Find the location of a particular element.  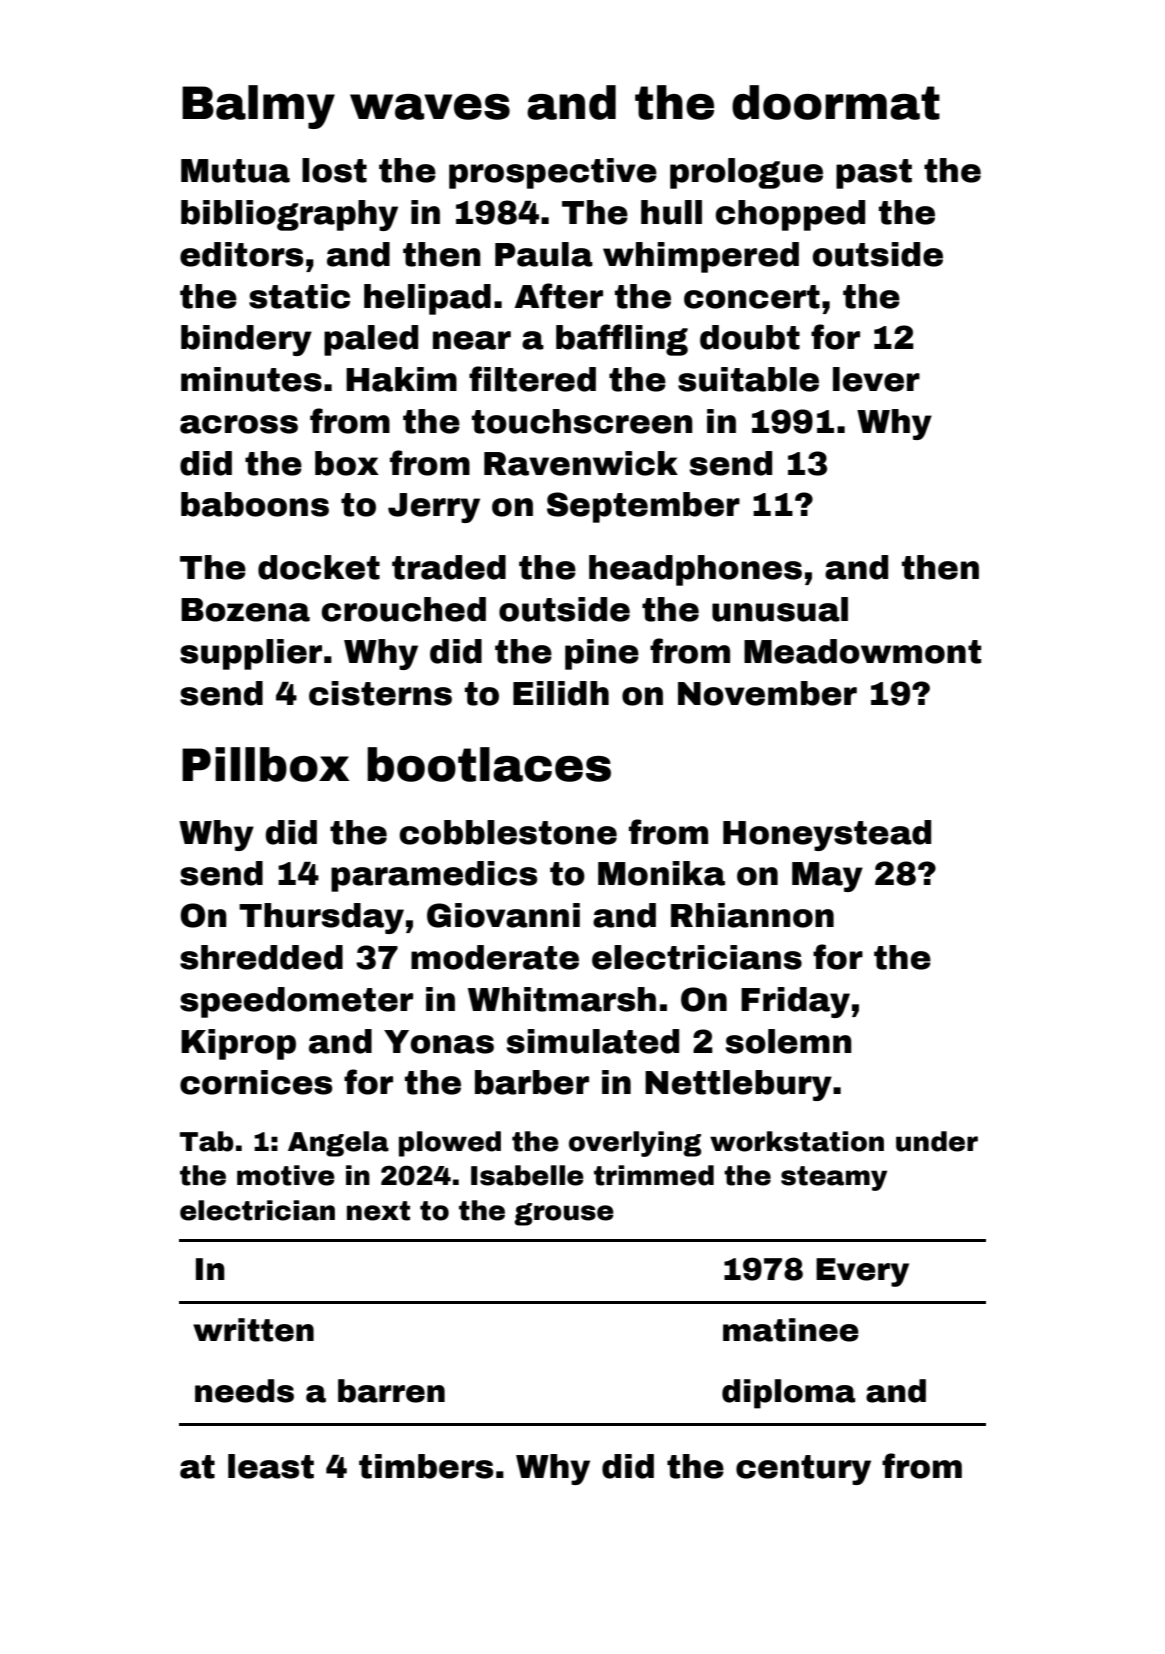

unusual is located at coordinates (780, 609).
